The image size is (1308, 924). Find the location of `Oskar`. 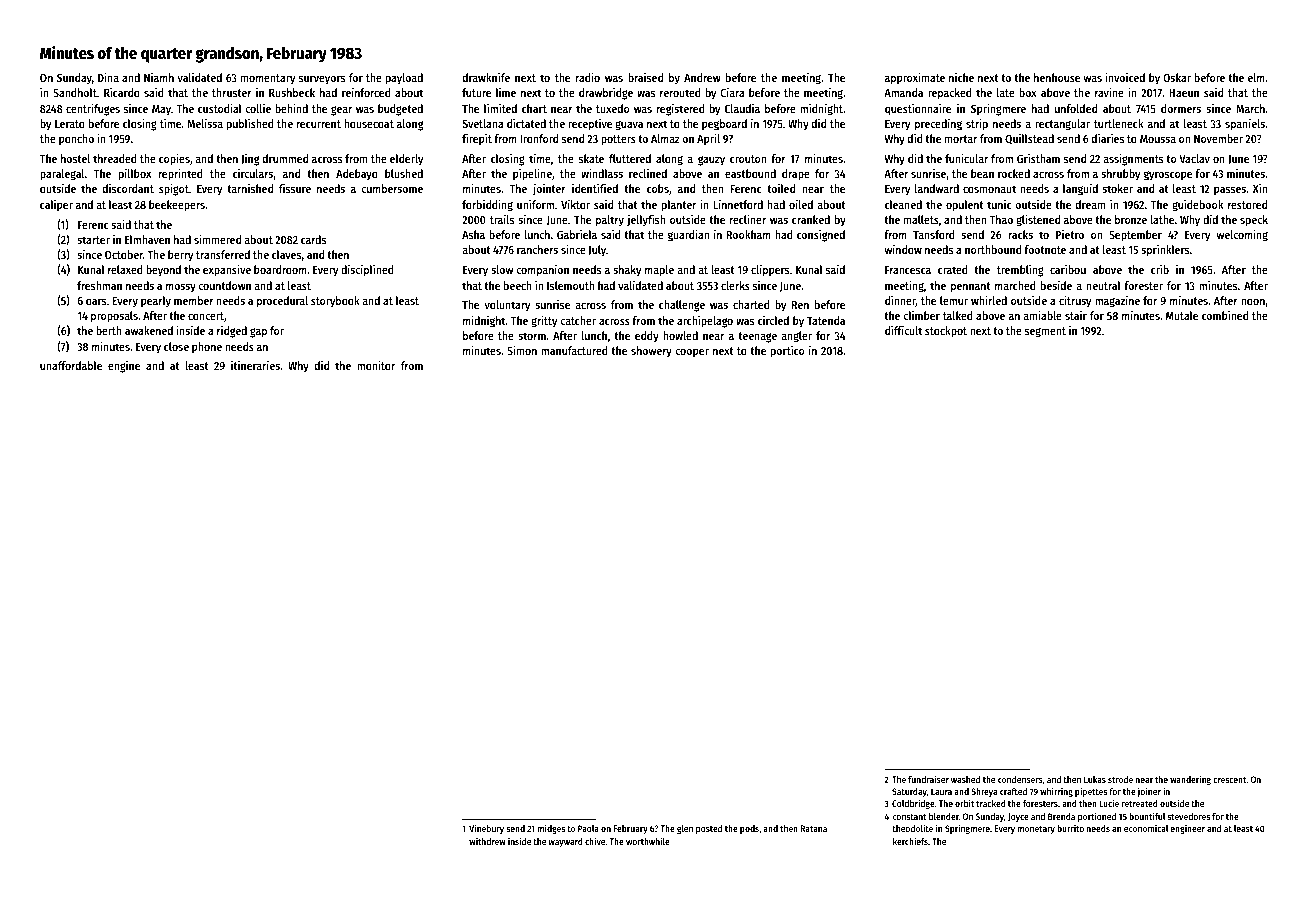

Oskar is located at coordinates (1177, 77).
